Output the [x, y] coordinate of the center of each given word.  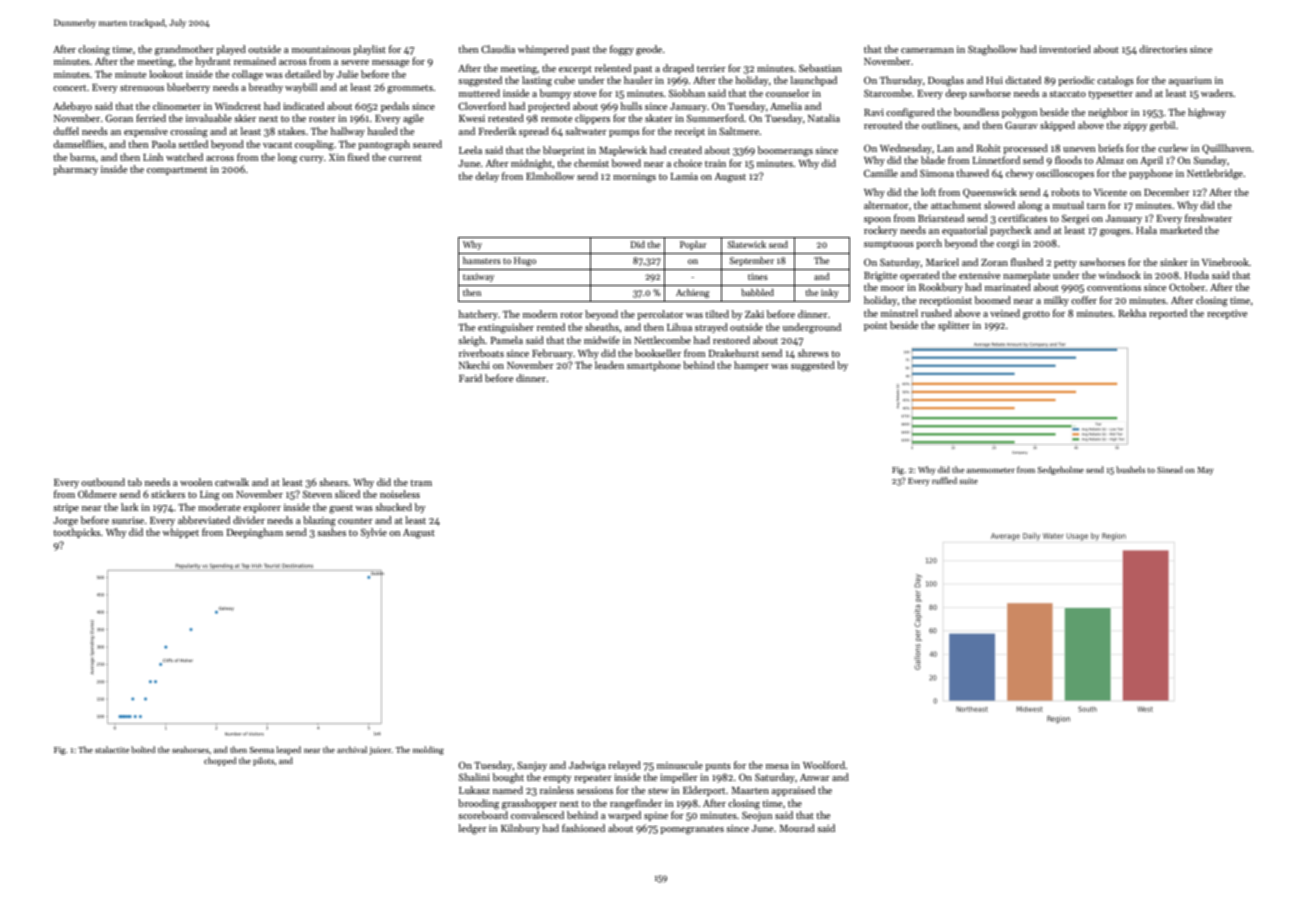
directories [1163, 49]
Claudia [498, 49]
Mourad [797, 828]
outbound [103, 482]
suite [968, 481]
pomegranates [692, 830]
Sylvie [374, 533]
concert [69, 88]
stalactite [112, 749]
